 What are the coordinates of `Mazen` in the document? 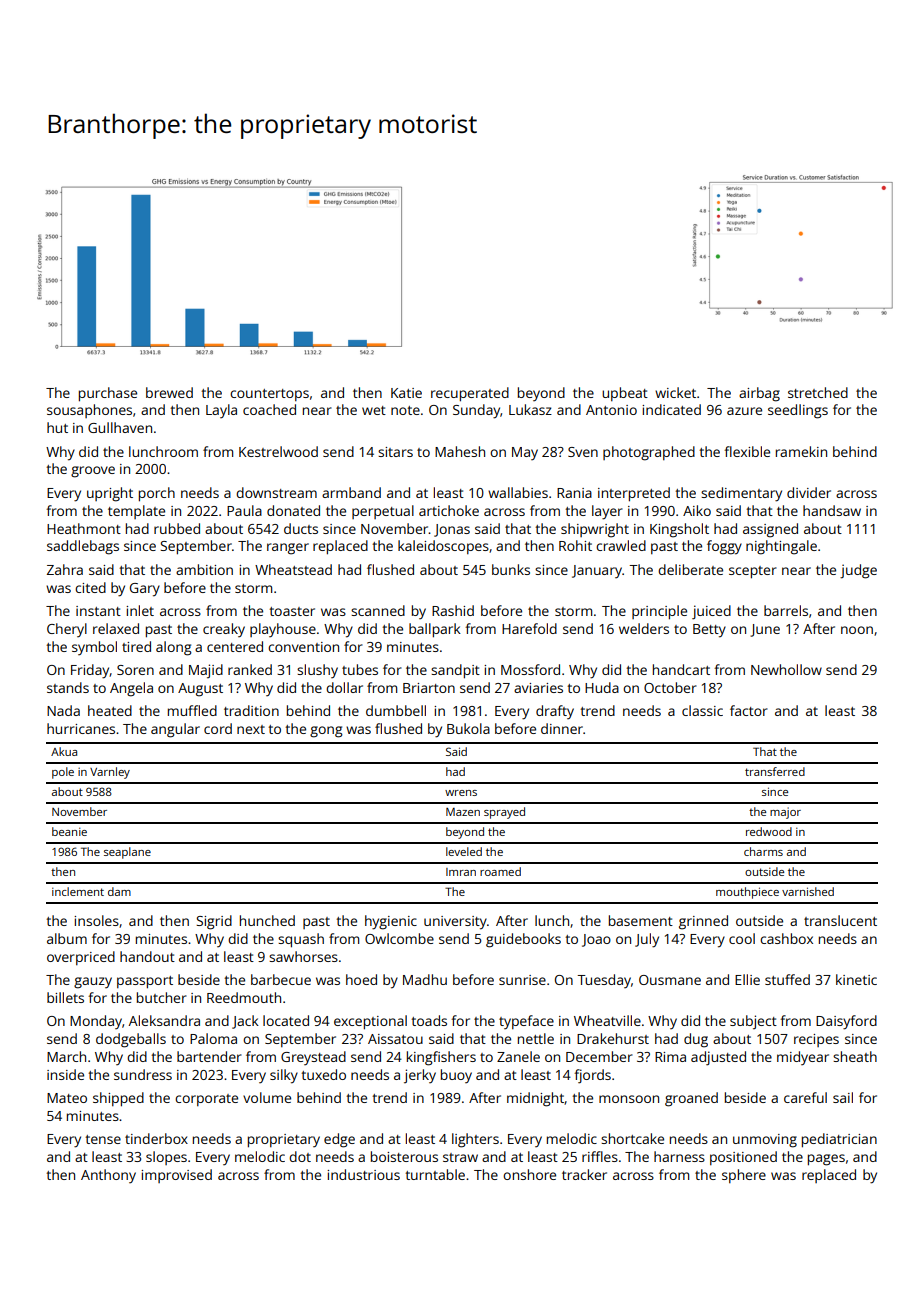 It's located at (463, 812).
